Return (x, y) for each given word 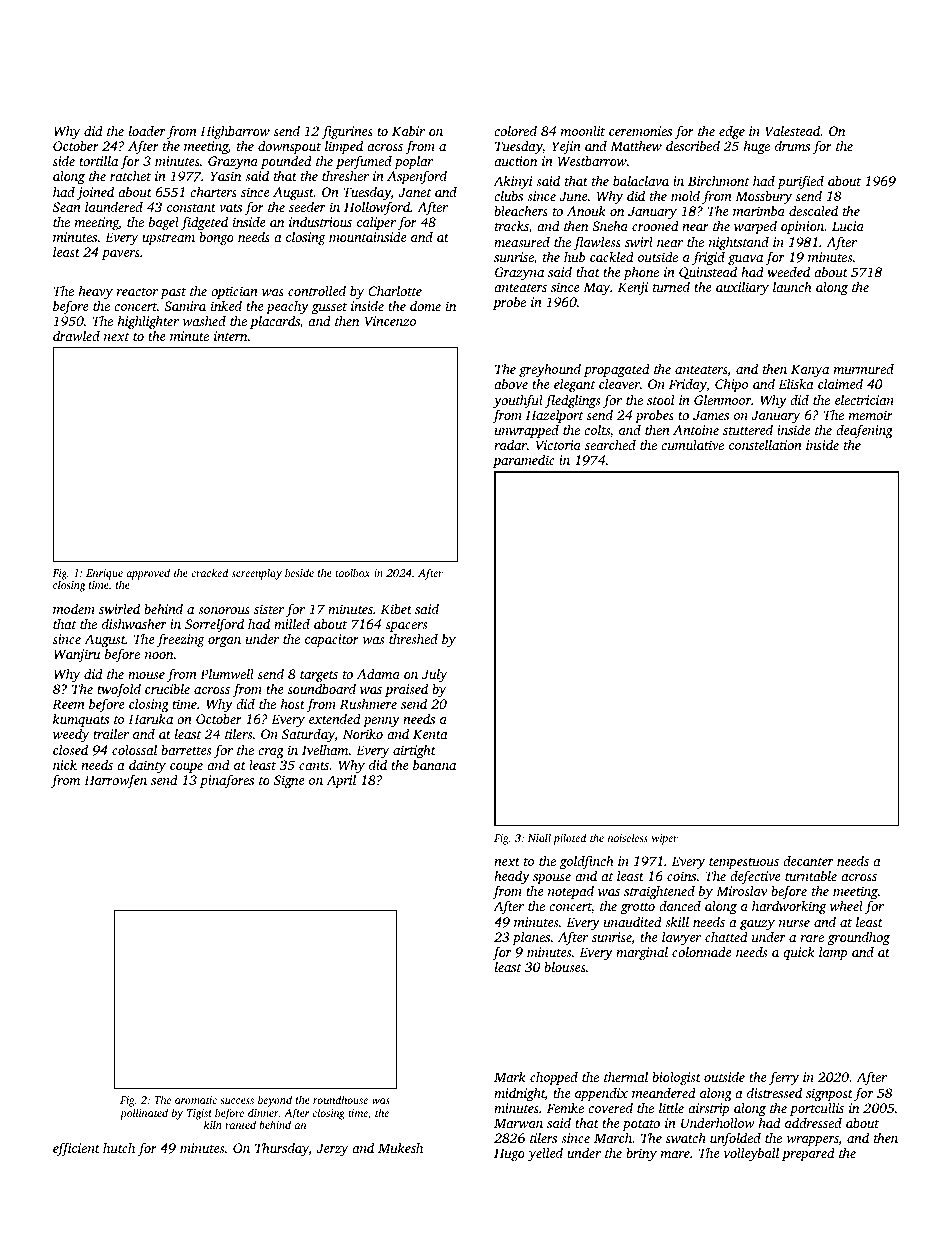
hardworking (789, 907)
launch (792, 286)
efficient (76, 1149)
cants (314, 766)
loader (147, 130)
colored (515, 130)
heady (512, 877)
